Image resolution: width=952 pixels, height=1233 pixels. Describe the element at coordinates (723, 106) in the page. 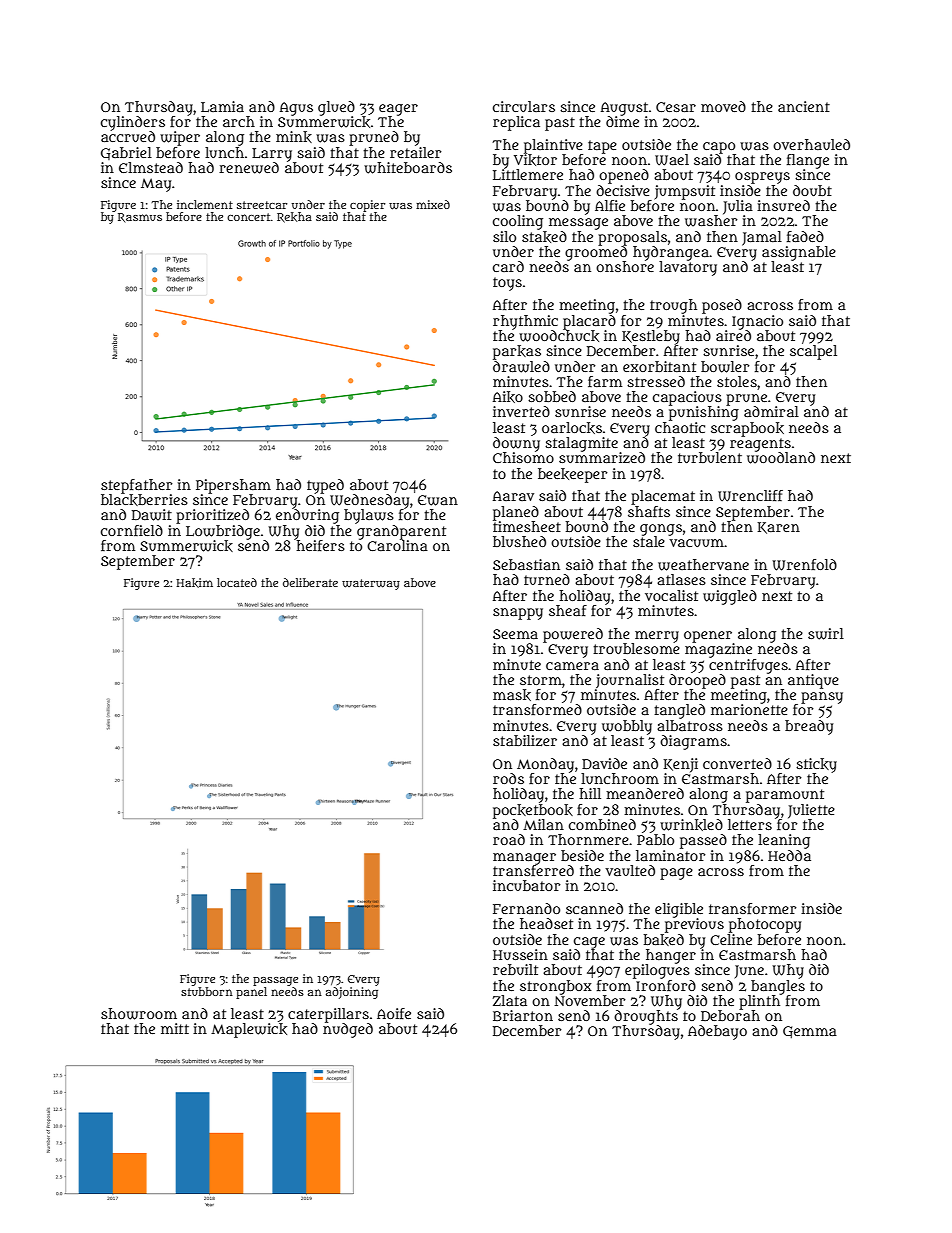

I see `moved` at that location.
